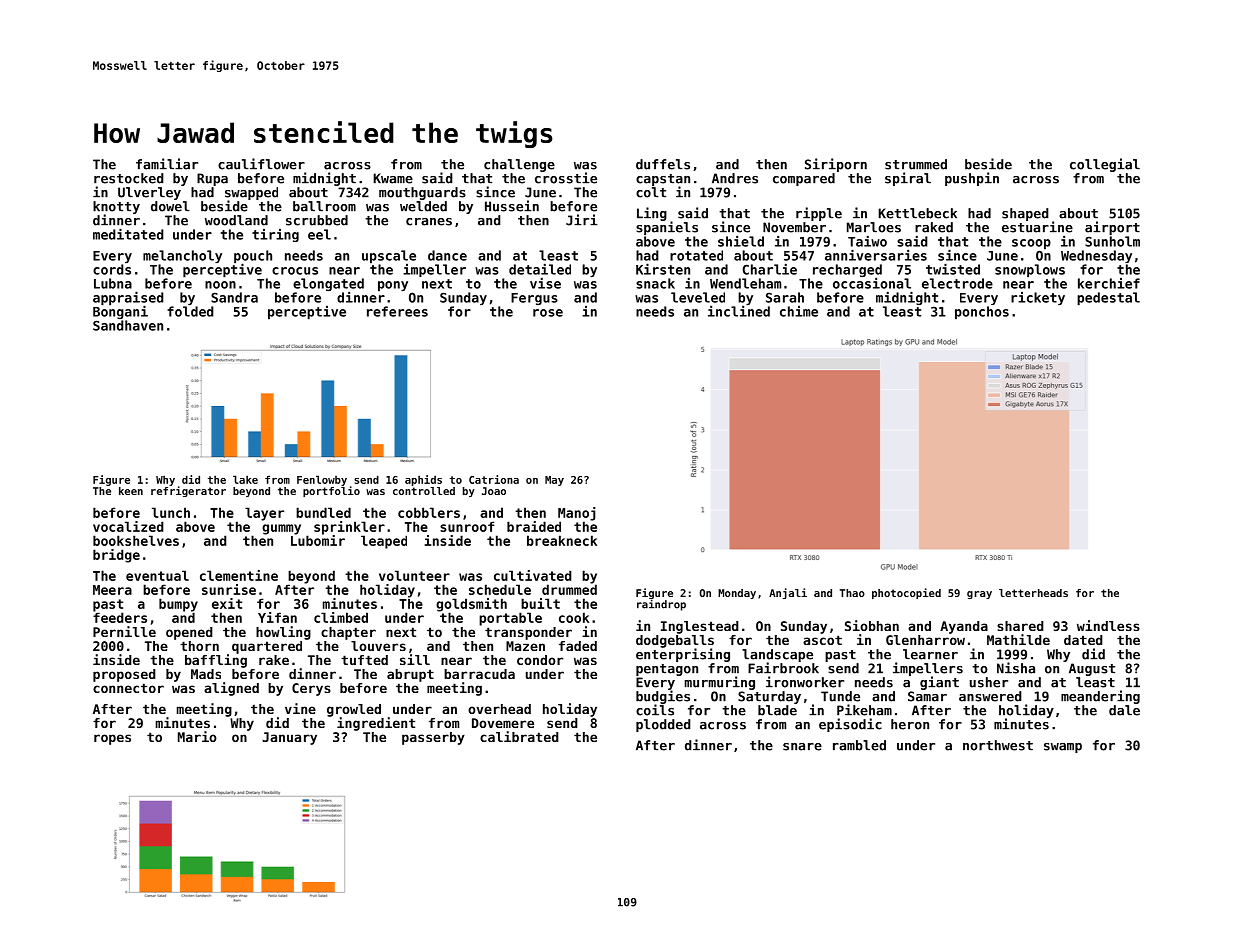 The height and width of the document is (952, 1233). I want to click on Meera, so click(112, 590).
